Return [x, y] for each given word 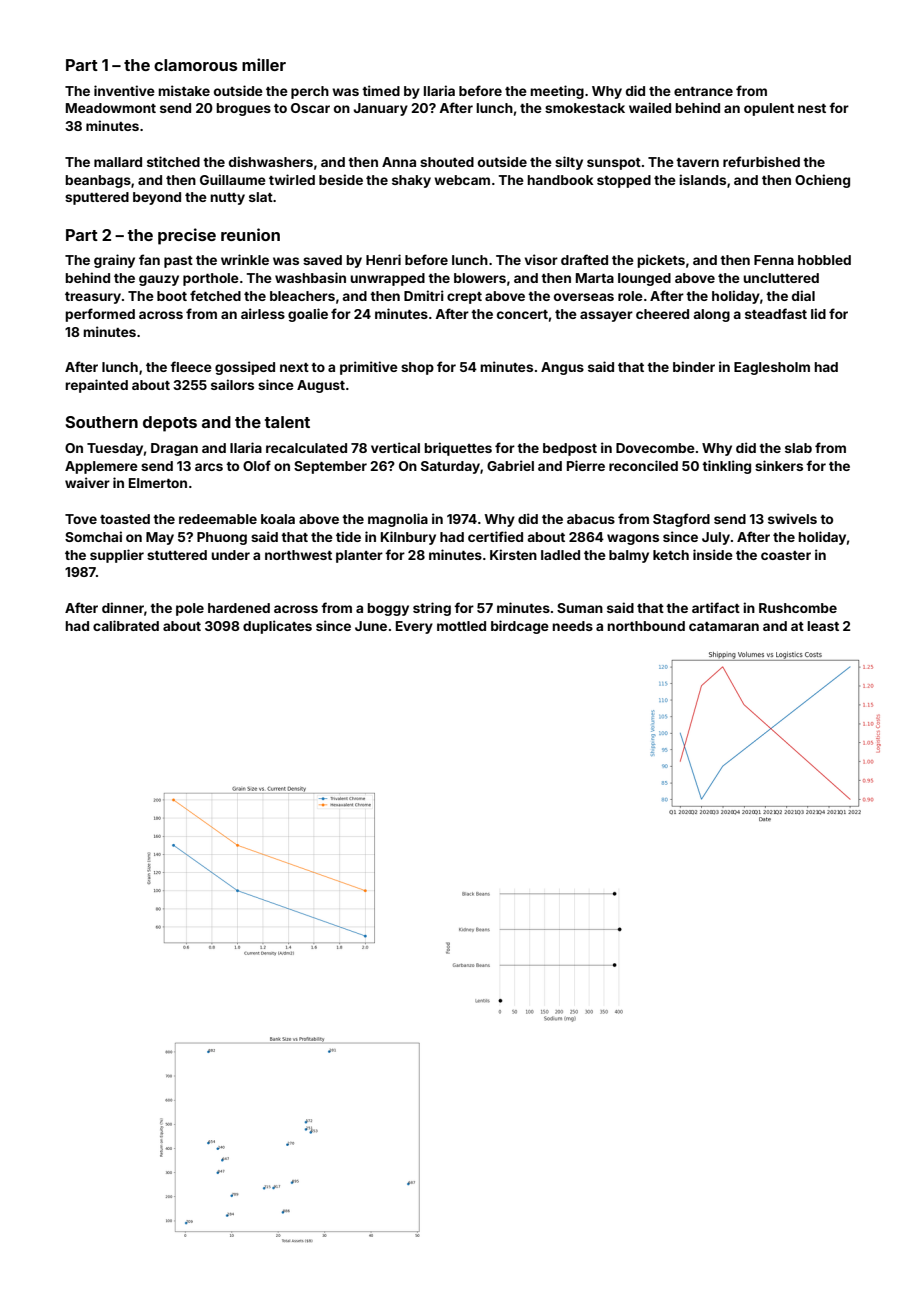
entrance [703, 91]
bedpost [570, 449]
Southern [102, 422]
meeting [557, 92]
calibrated [126, 625]
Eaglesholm [772, 368]
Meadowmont [111, 108]
